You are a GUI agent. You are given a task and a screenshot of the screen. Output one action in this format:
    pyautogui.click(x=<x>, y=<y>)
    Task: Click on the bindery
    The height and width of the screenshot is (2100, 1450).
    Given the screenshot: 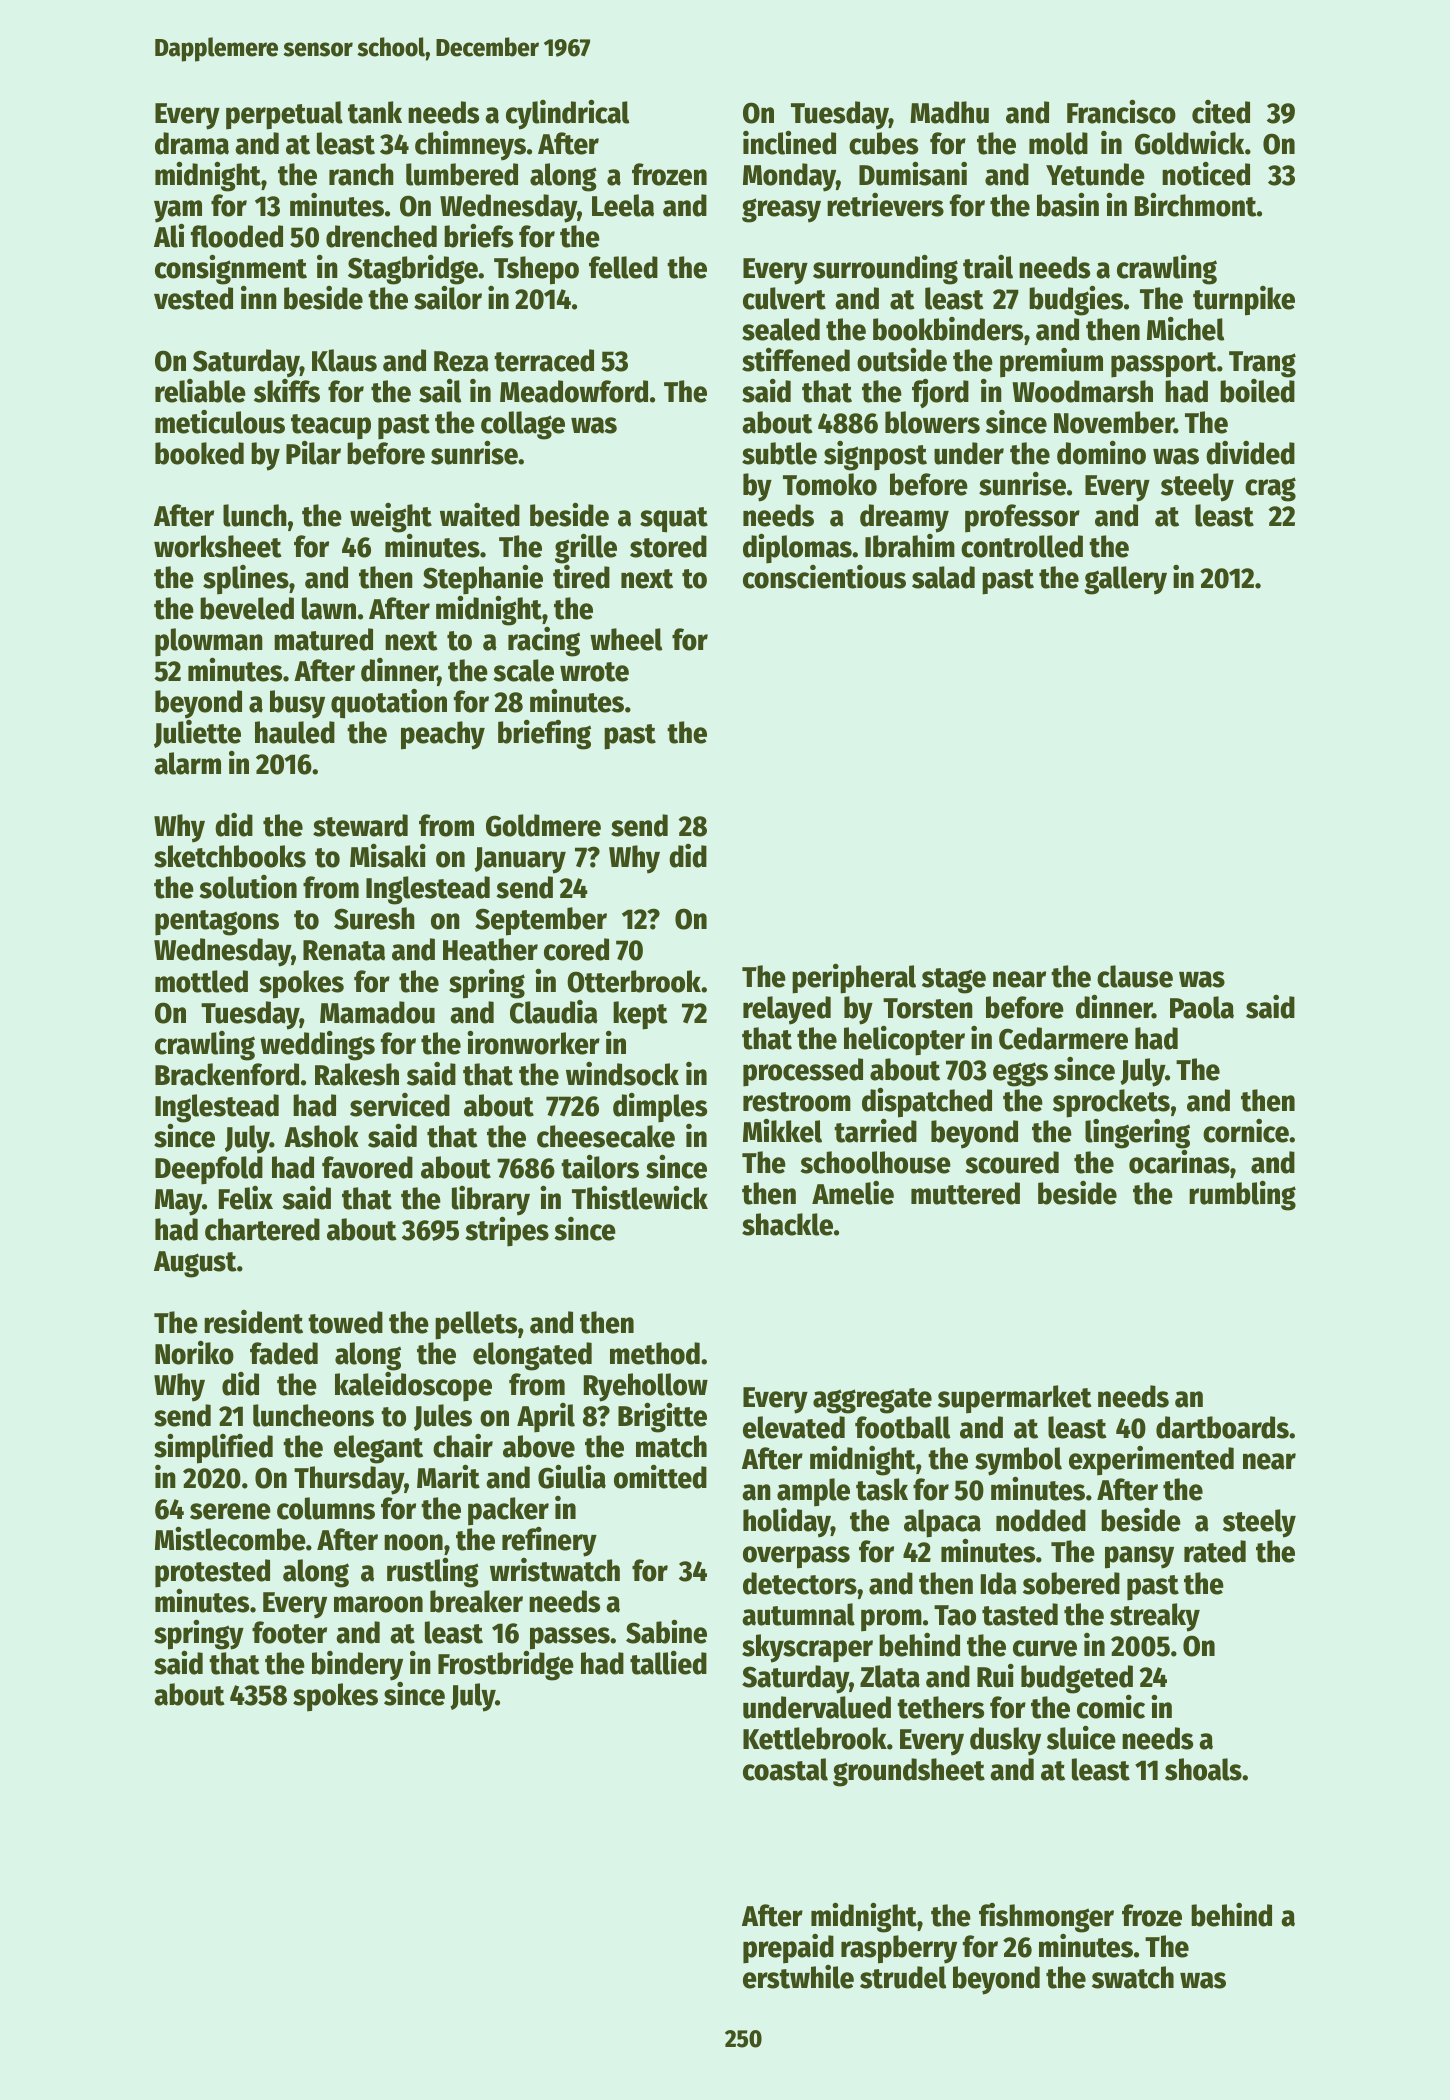 What is the action you would take?
    pyautogui.click(x=357, y=1666)
